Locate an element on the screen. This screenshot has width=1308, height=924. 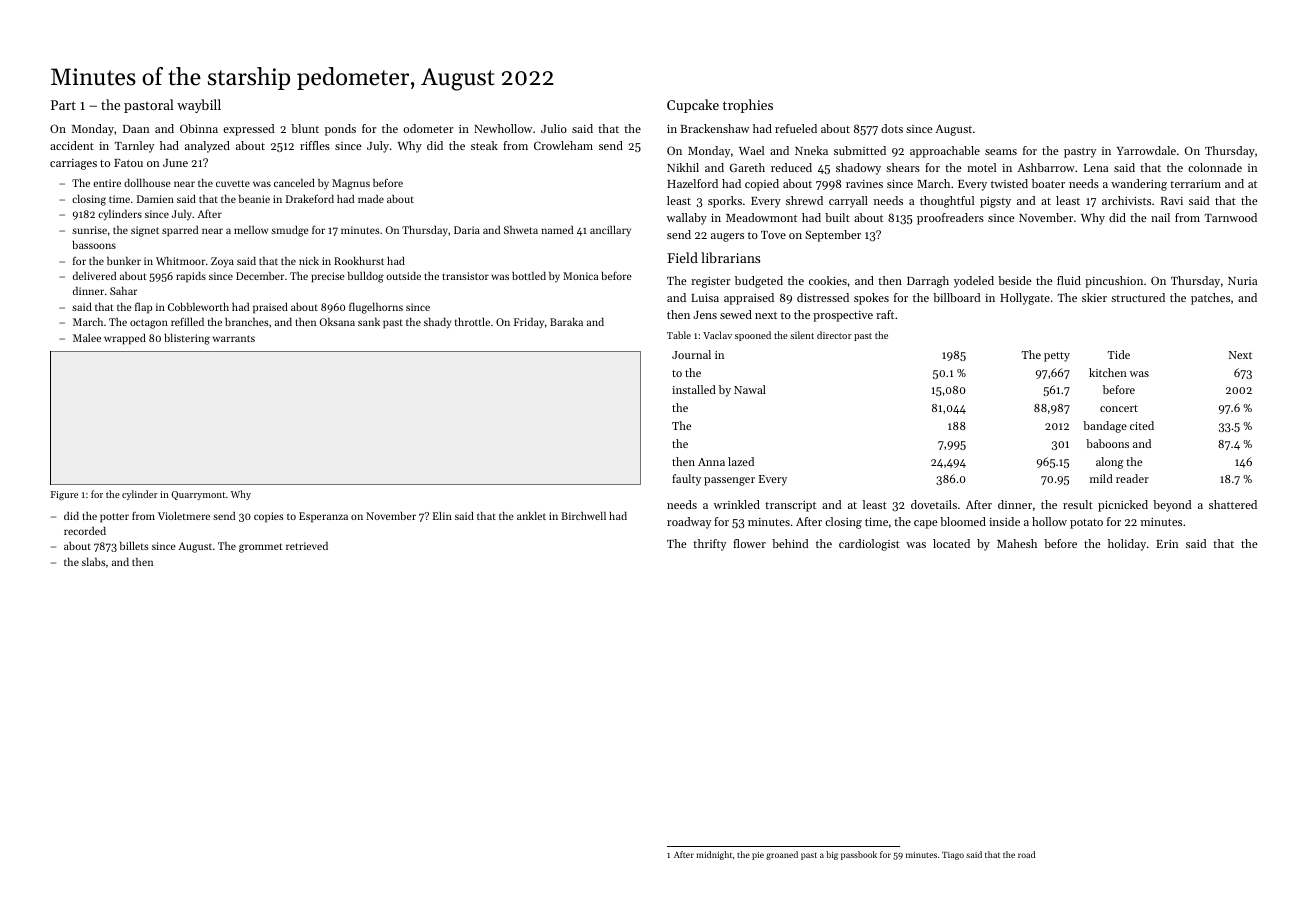
refueled is located at coordinates (796, 128).
